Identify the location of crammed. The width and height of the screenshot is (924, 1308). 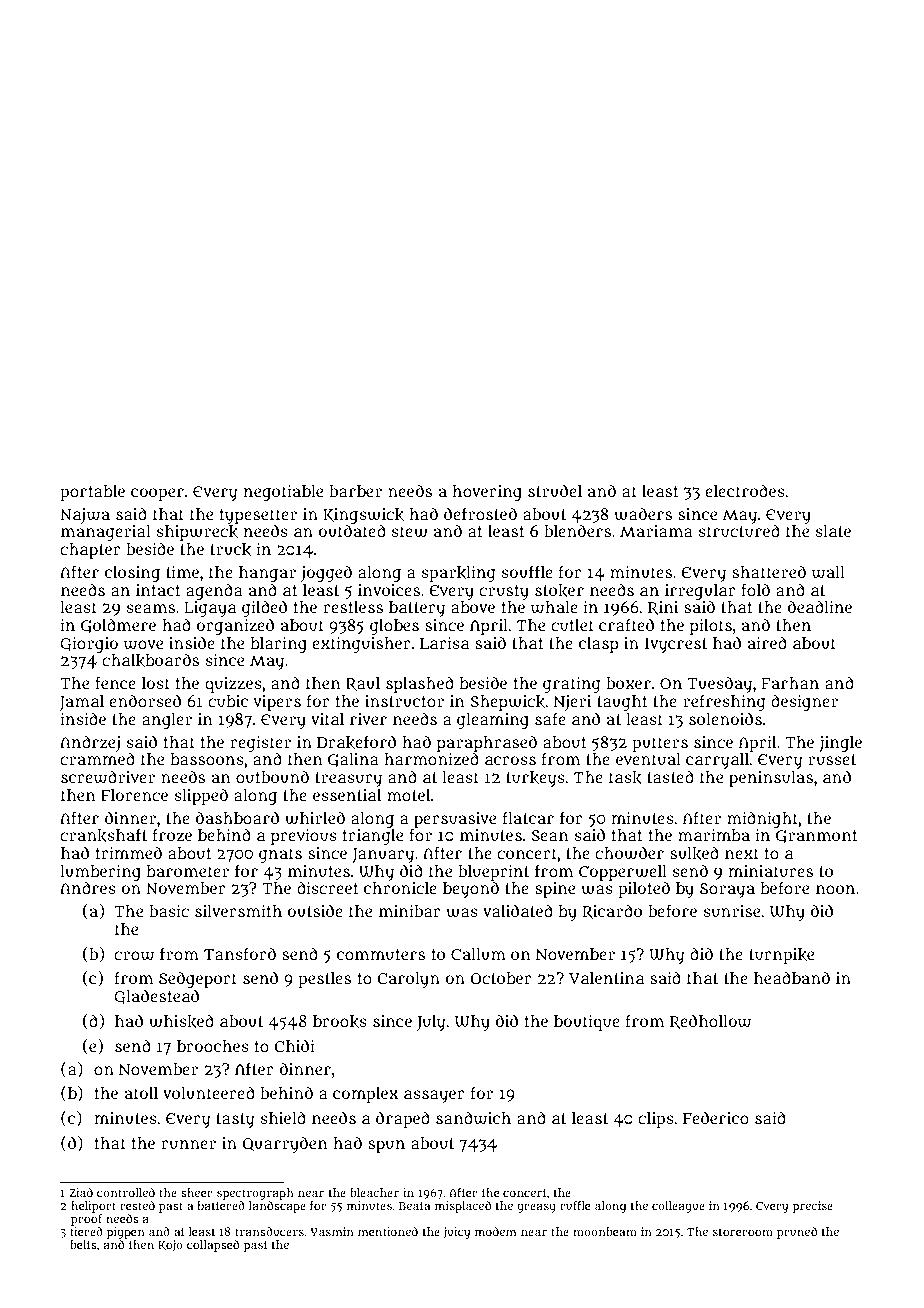
(97, 758).
